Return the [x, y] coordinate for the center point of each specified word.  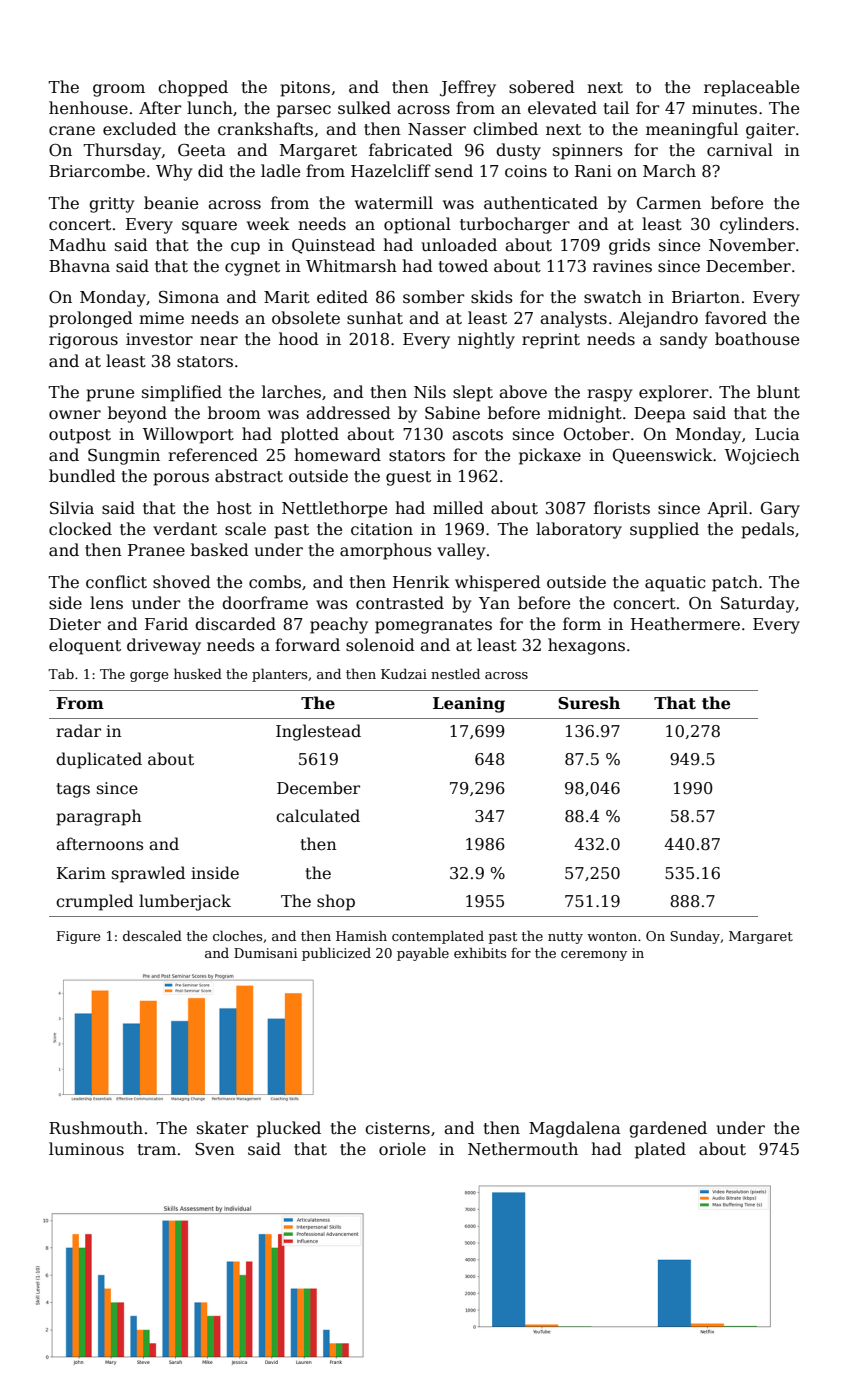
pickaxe [550, 456]
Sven [215, 1149]
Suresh [589, 703]
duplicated [99, 760]
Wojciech [762, 456]
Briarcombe [97, 171]
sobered [542, 87]
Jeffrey [468, 88]
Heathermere [685, 624]
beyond [137, 414]
